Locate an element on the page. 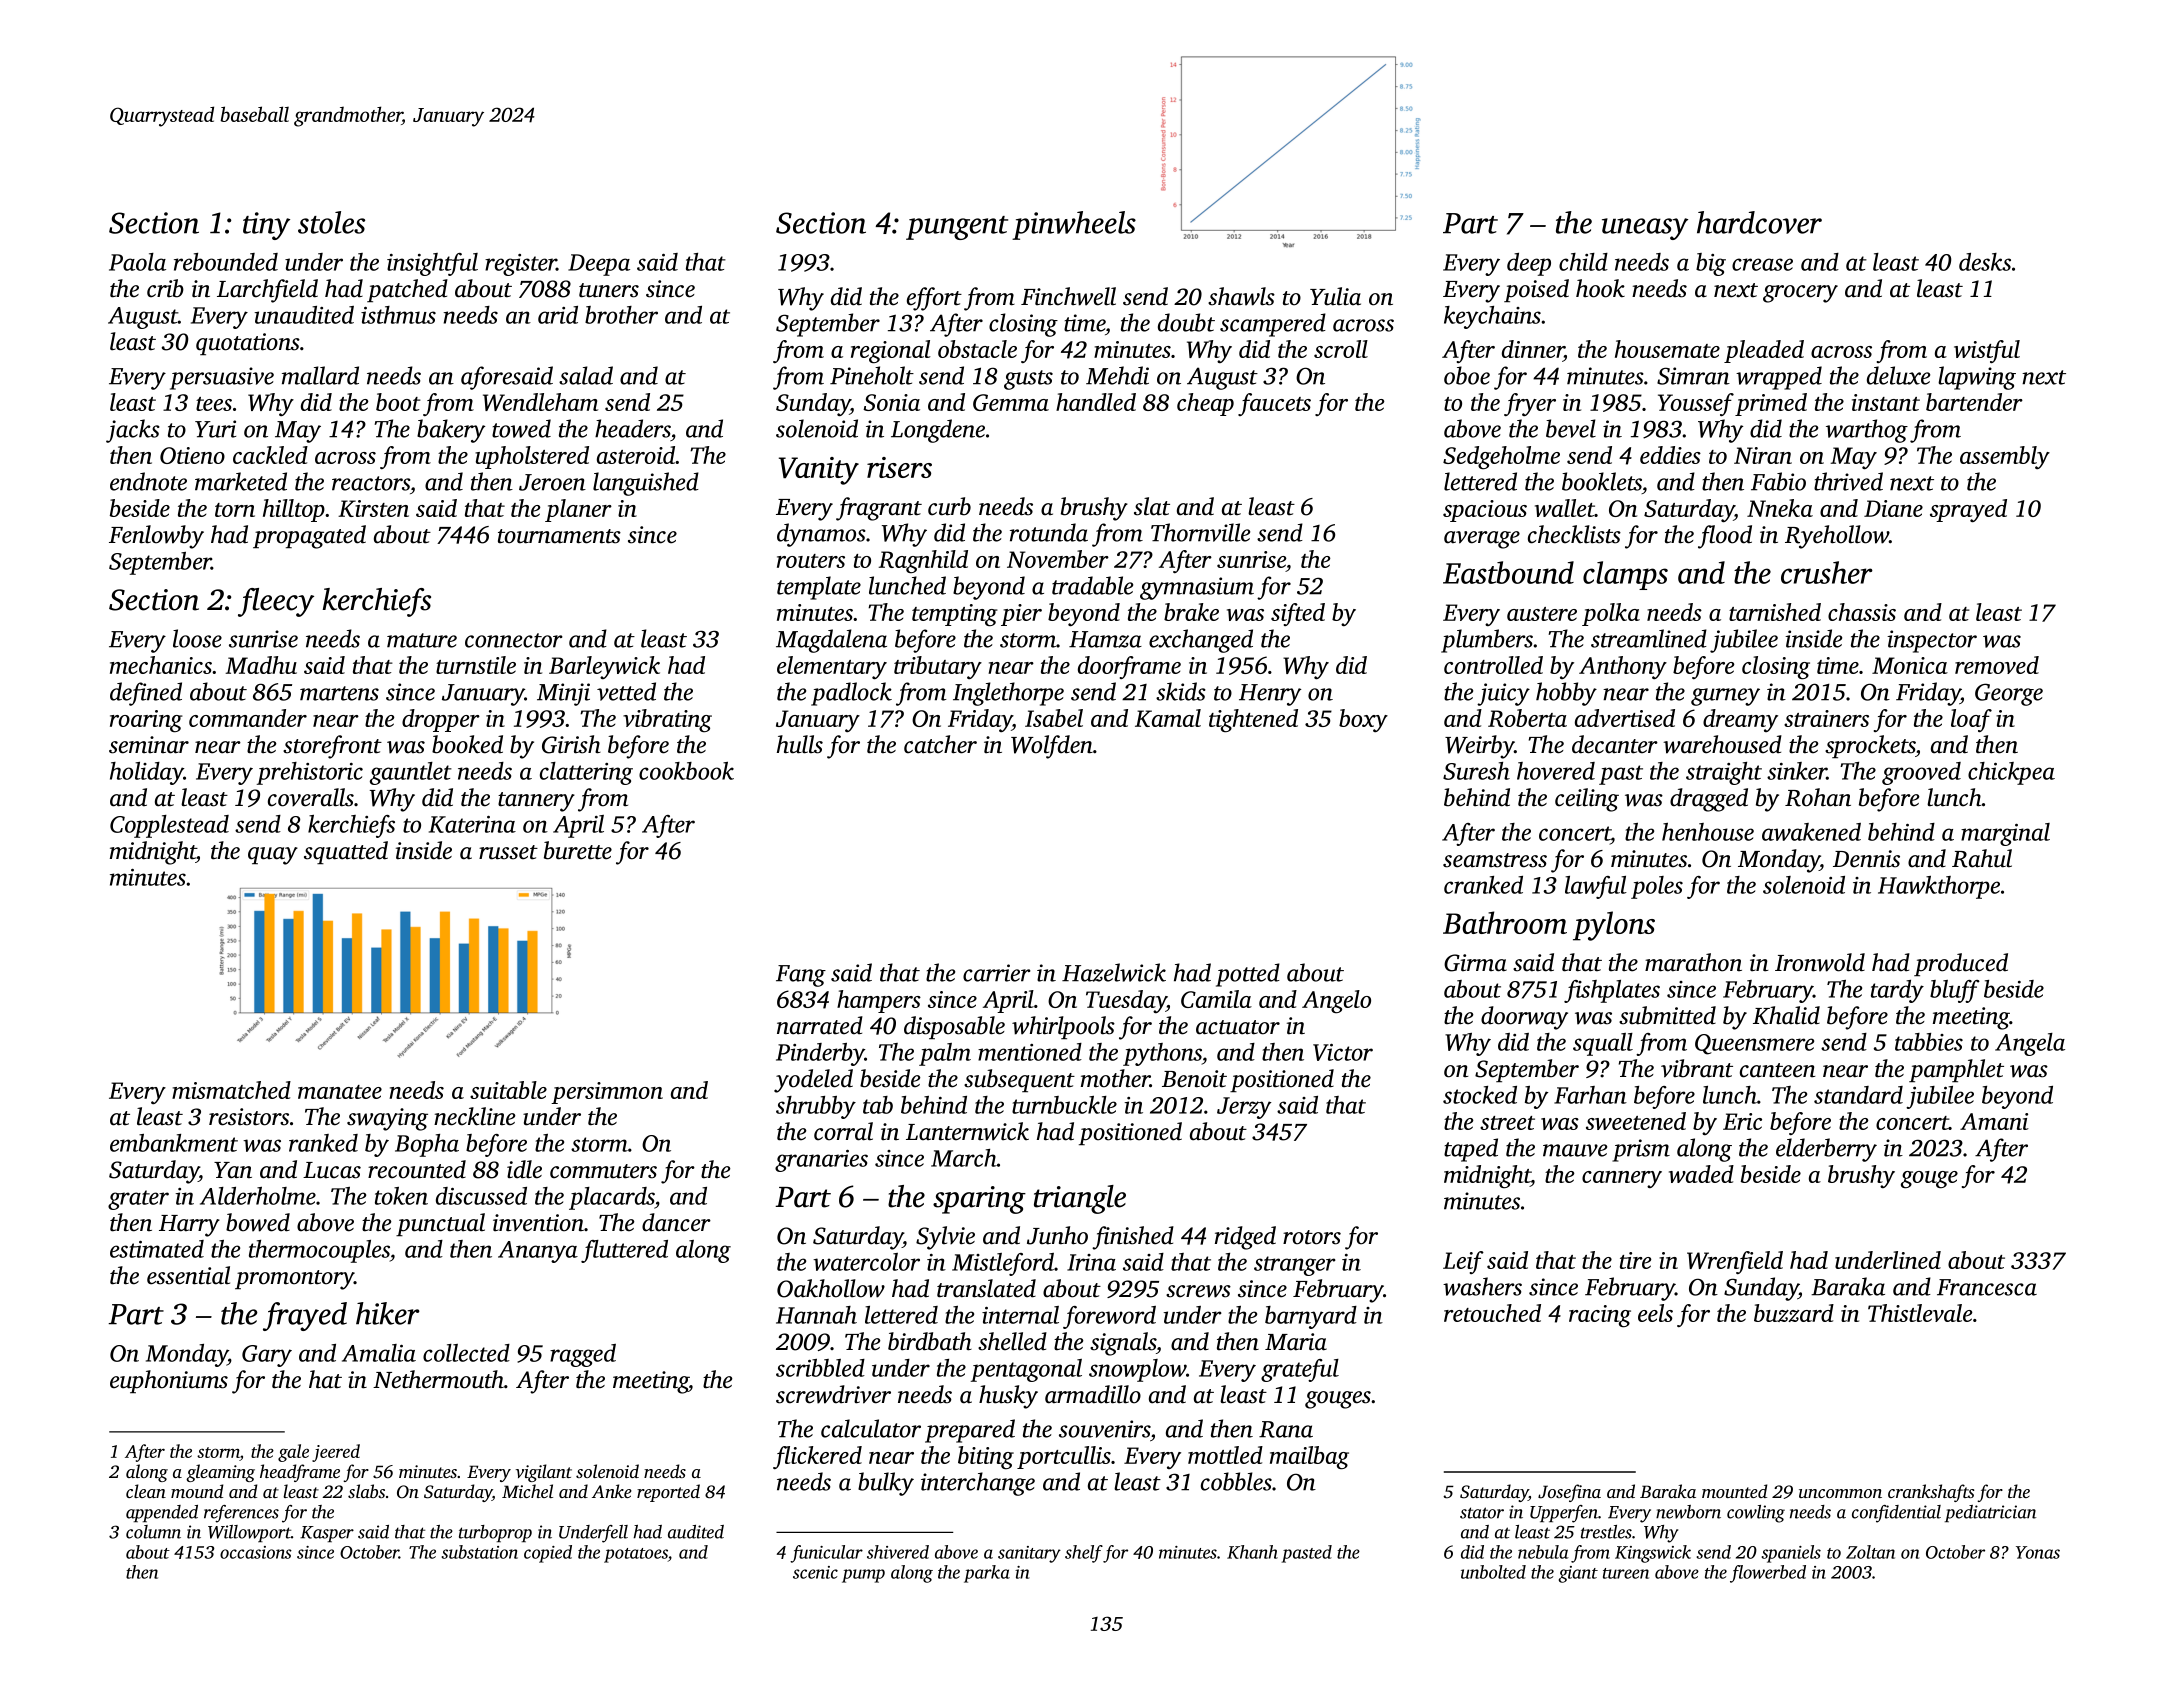 This document has width=2178, height=1683. mismatched is located at coordinates (231, 1090).
